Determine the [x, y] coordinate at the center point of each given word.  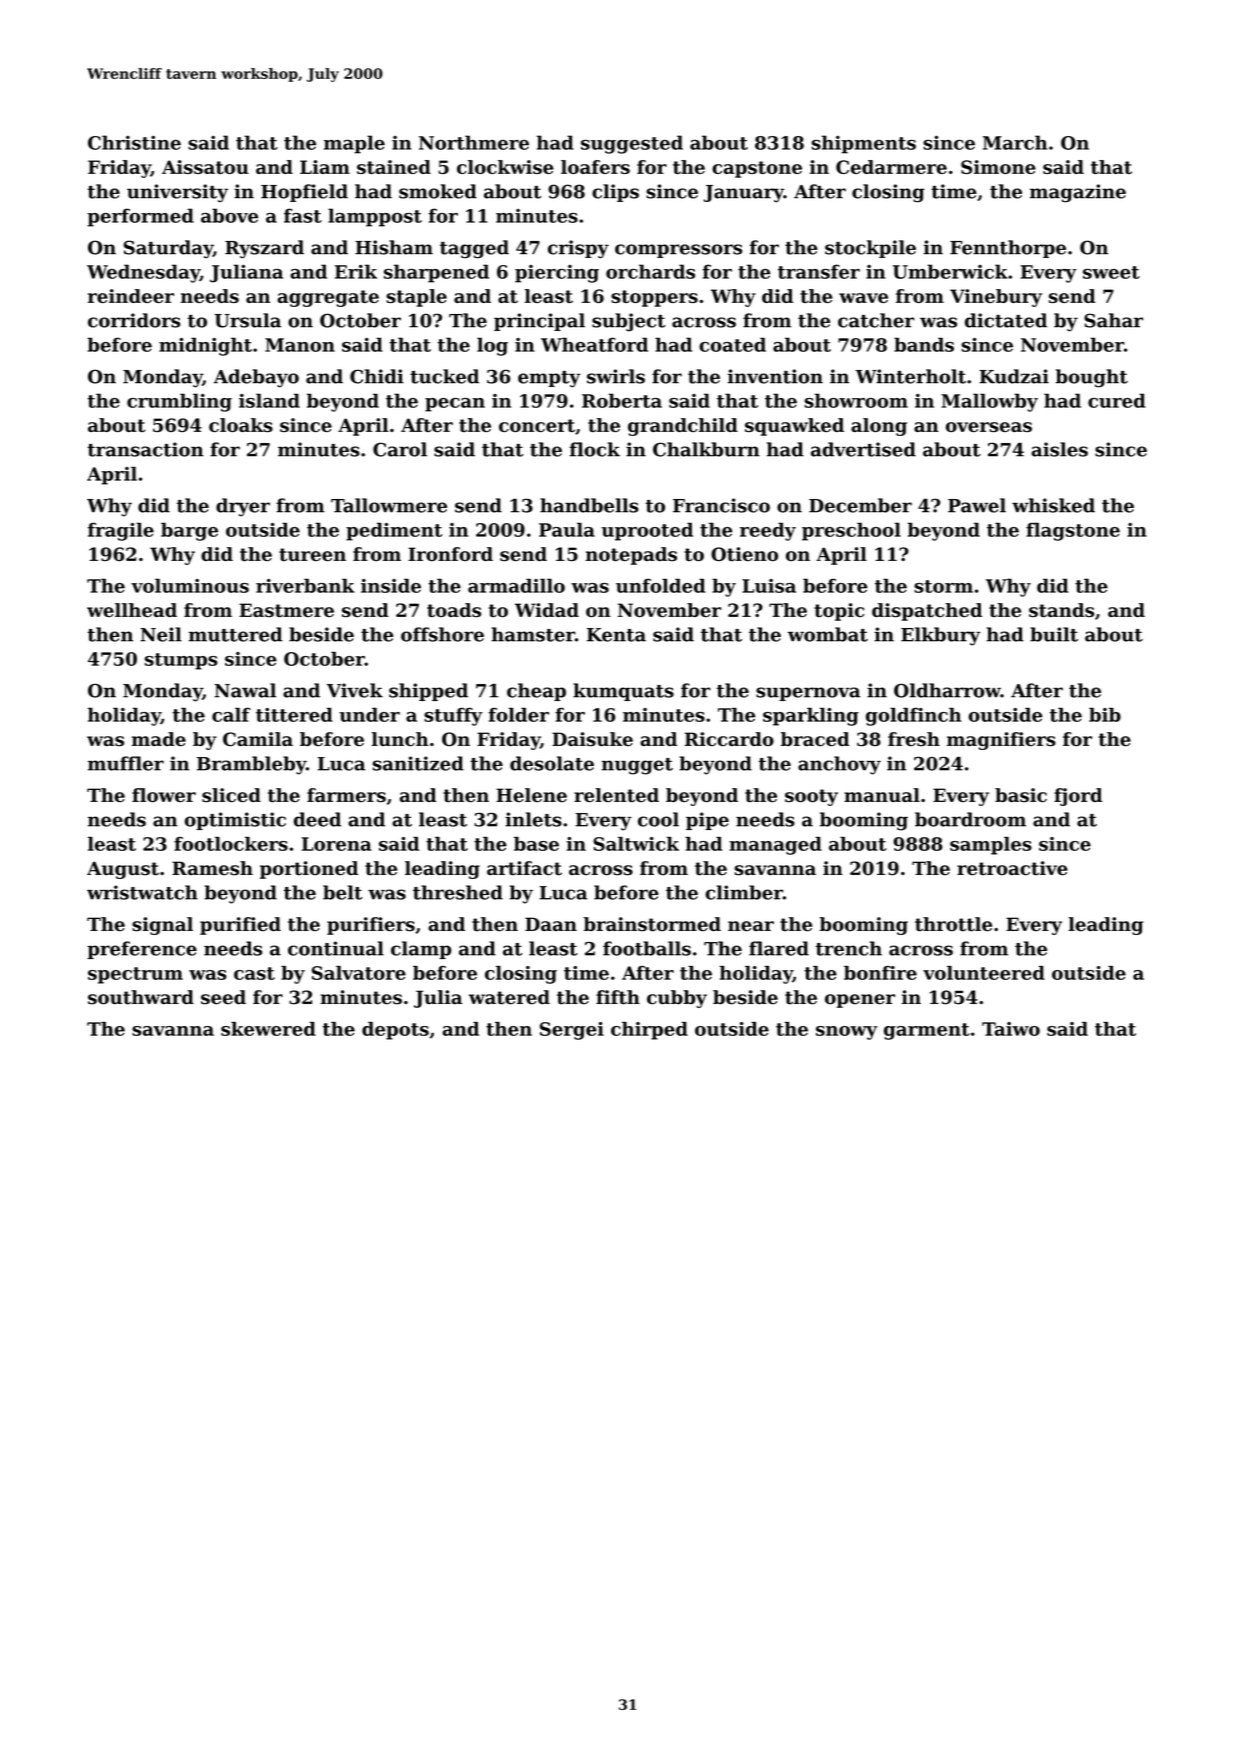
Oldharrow [947, 690]
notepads [631, 556]
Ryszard [264, 249]
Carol [400, 449]
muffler [126, 763]
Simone [998, 167]
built [1054, 634]
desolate [552, 763]
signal [162, 926]
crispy [578, 249]
